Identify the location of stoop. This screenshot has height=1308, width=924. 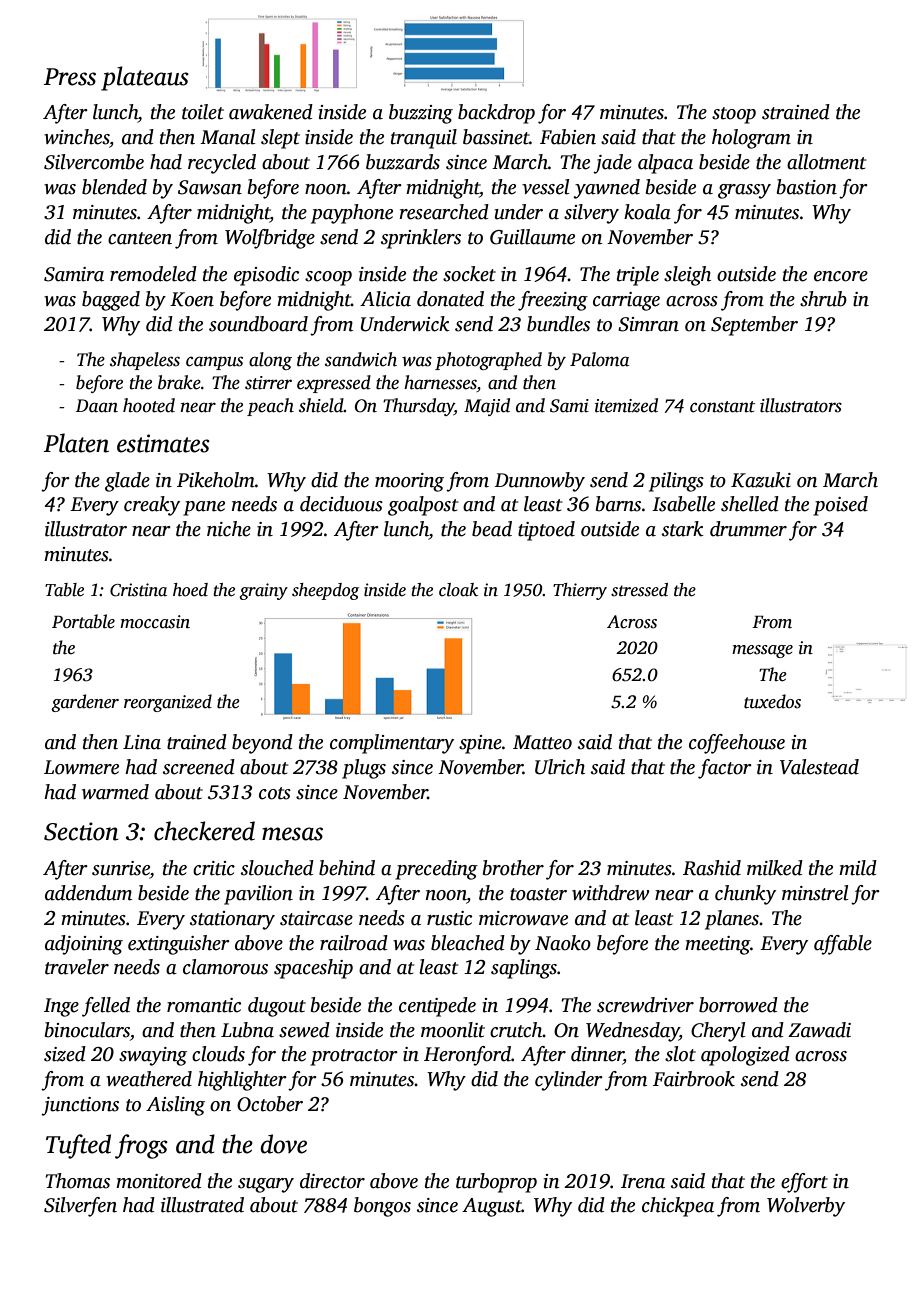
(734, 115).
